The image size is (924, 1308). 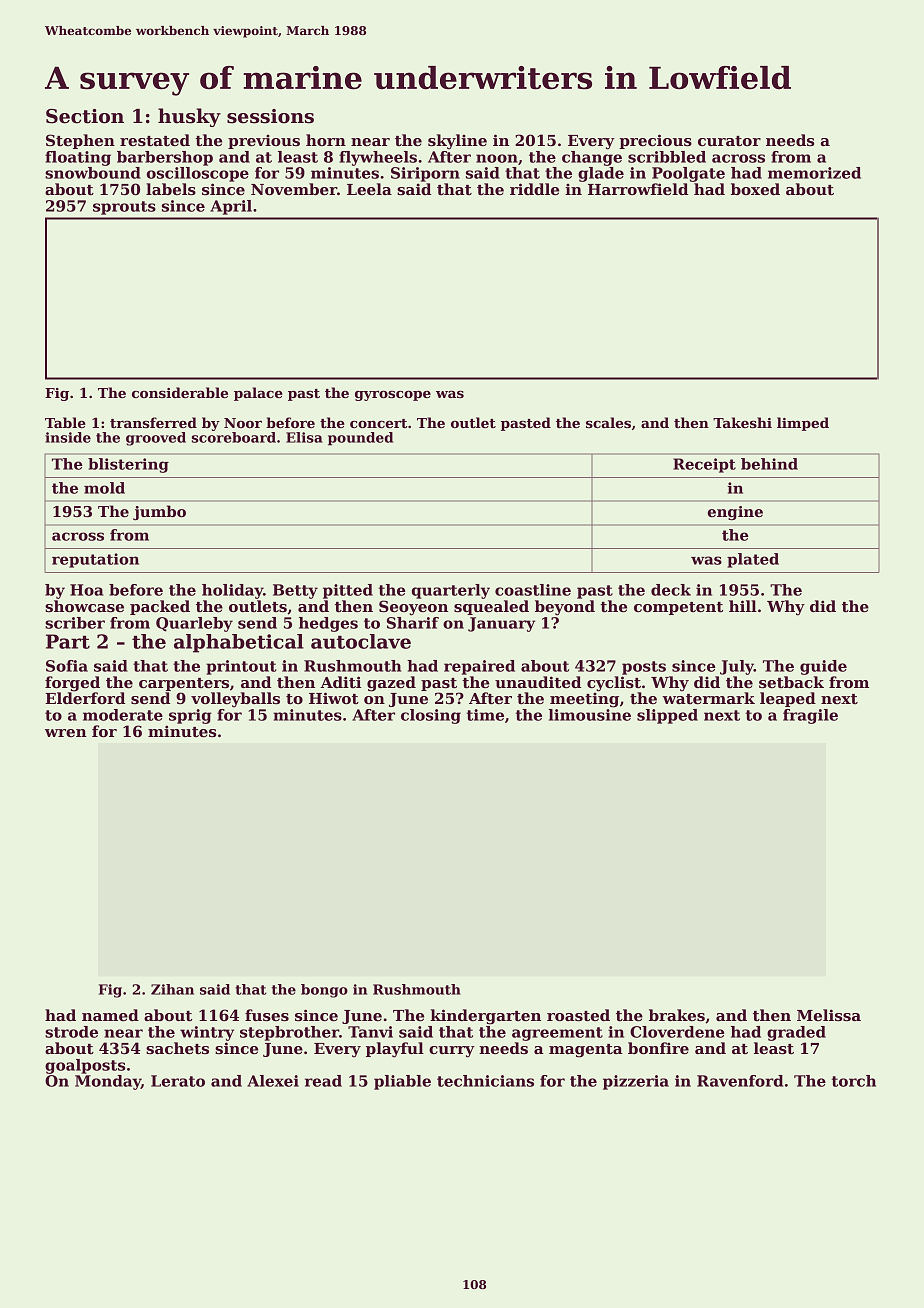 I want to click on scales, so click(x=608, y=422).
